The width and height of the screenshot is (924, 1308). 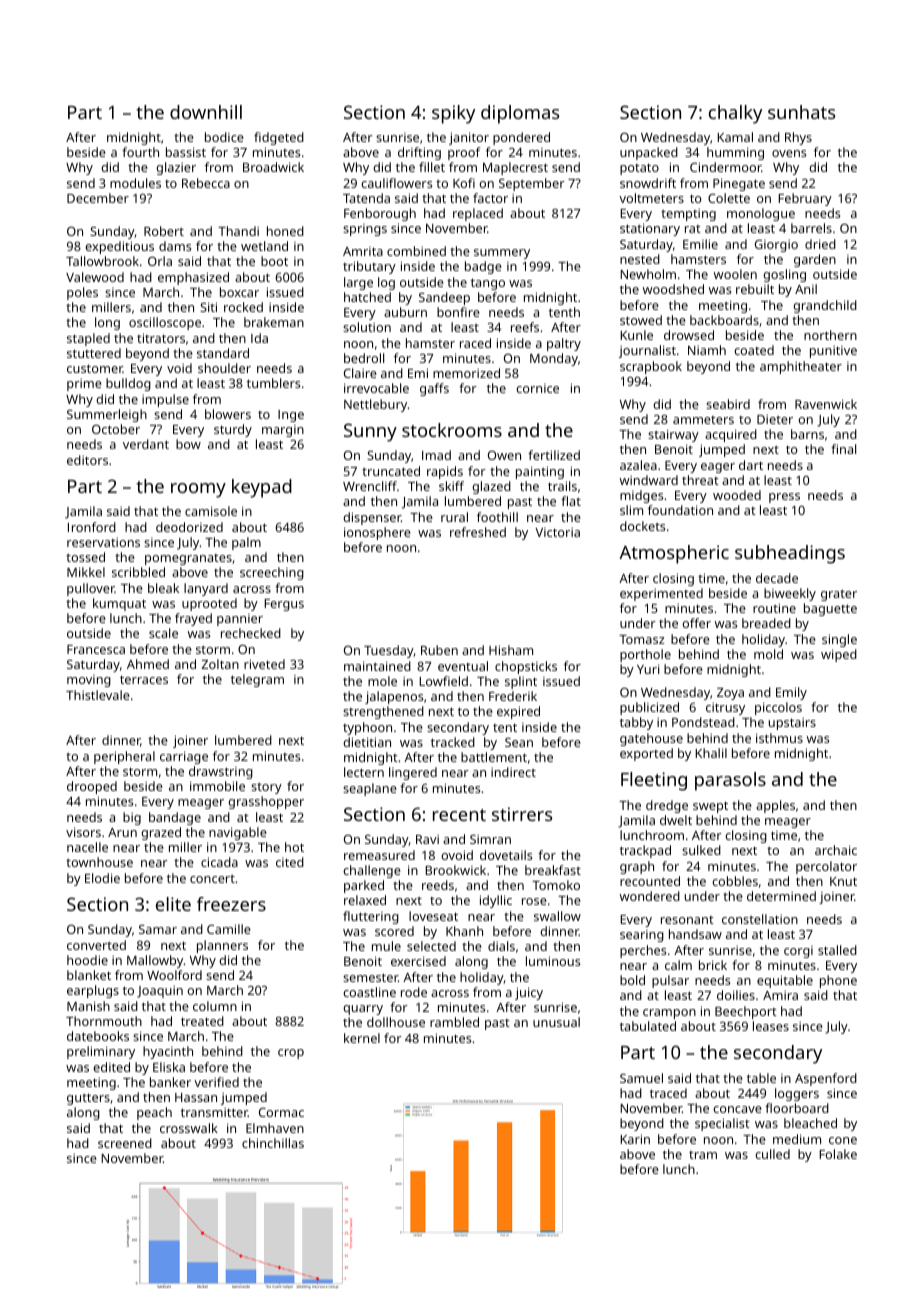 What do you see at coordinates (729, 198) in the screenshot?
I see `Colette` at bounding box center [729, 198].
